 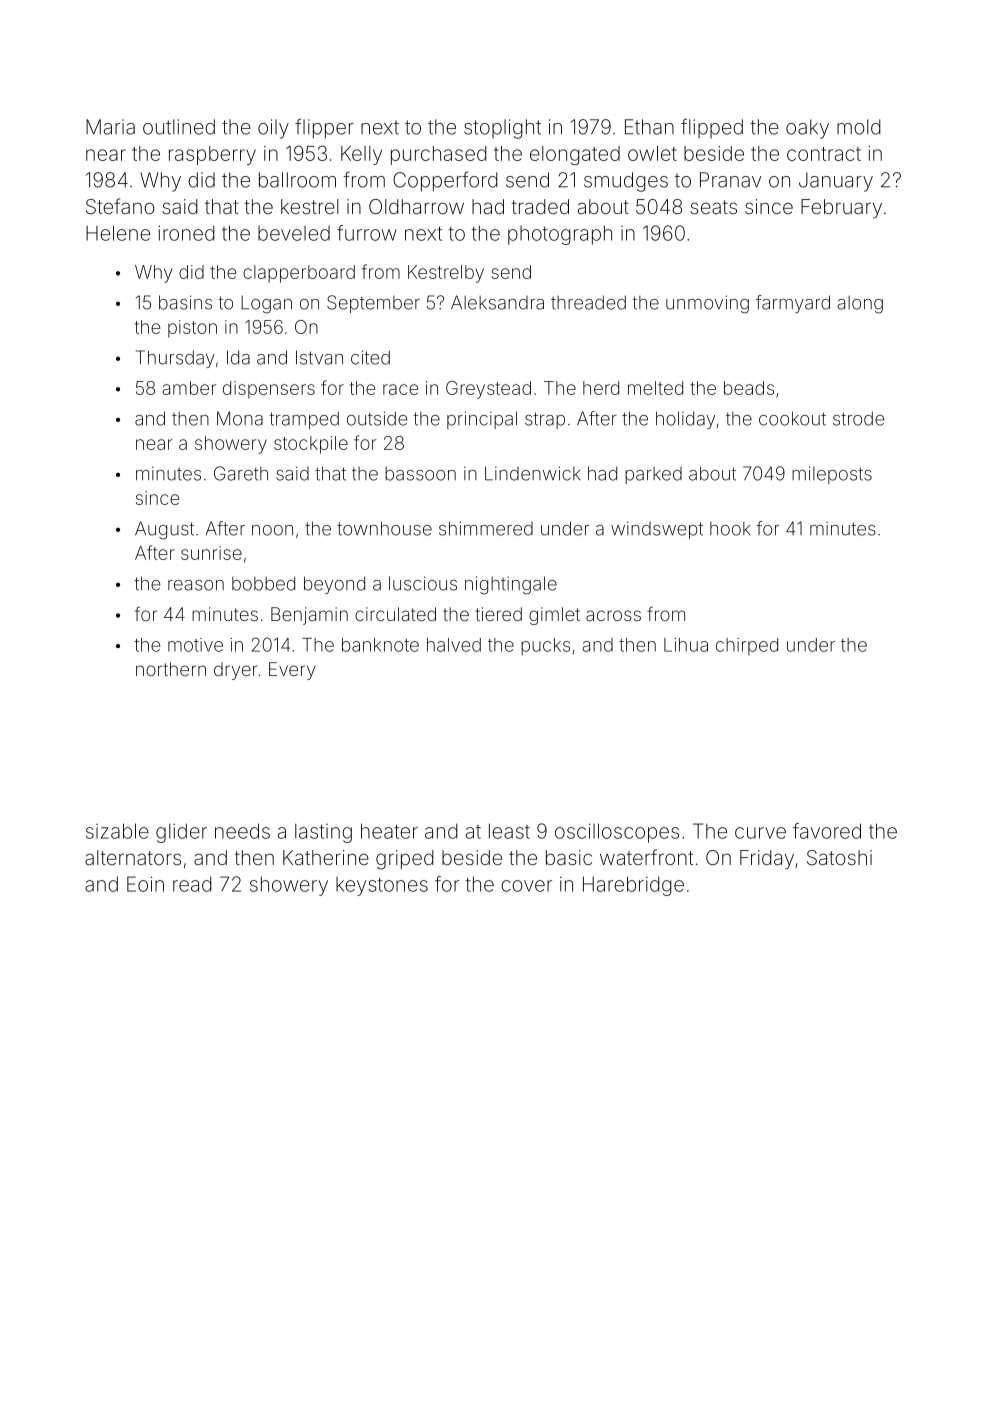 What do you see at coordinates (405, 860) in the image?
I see `griped` at bounding box center [405, 860].
